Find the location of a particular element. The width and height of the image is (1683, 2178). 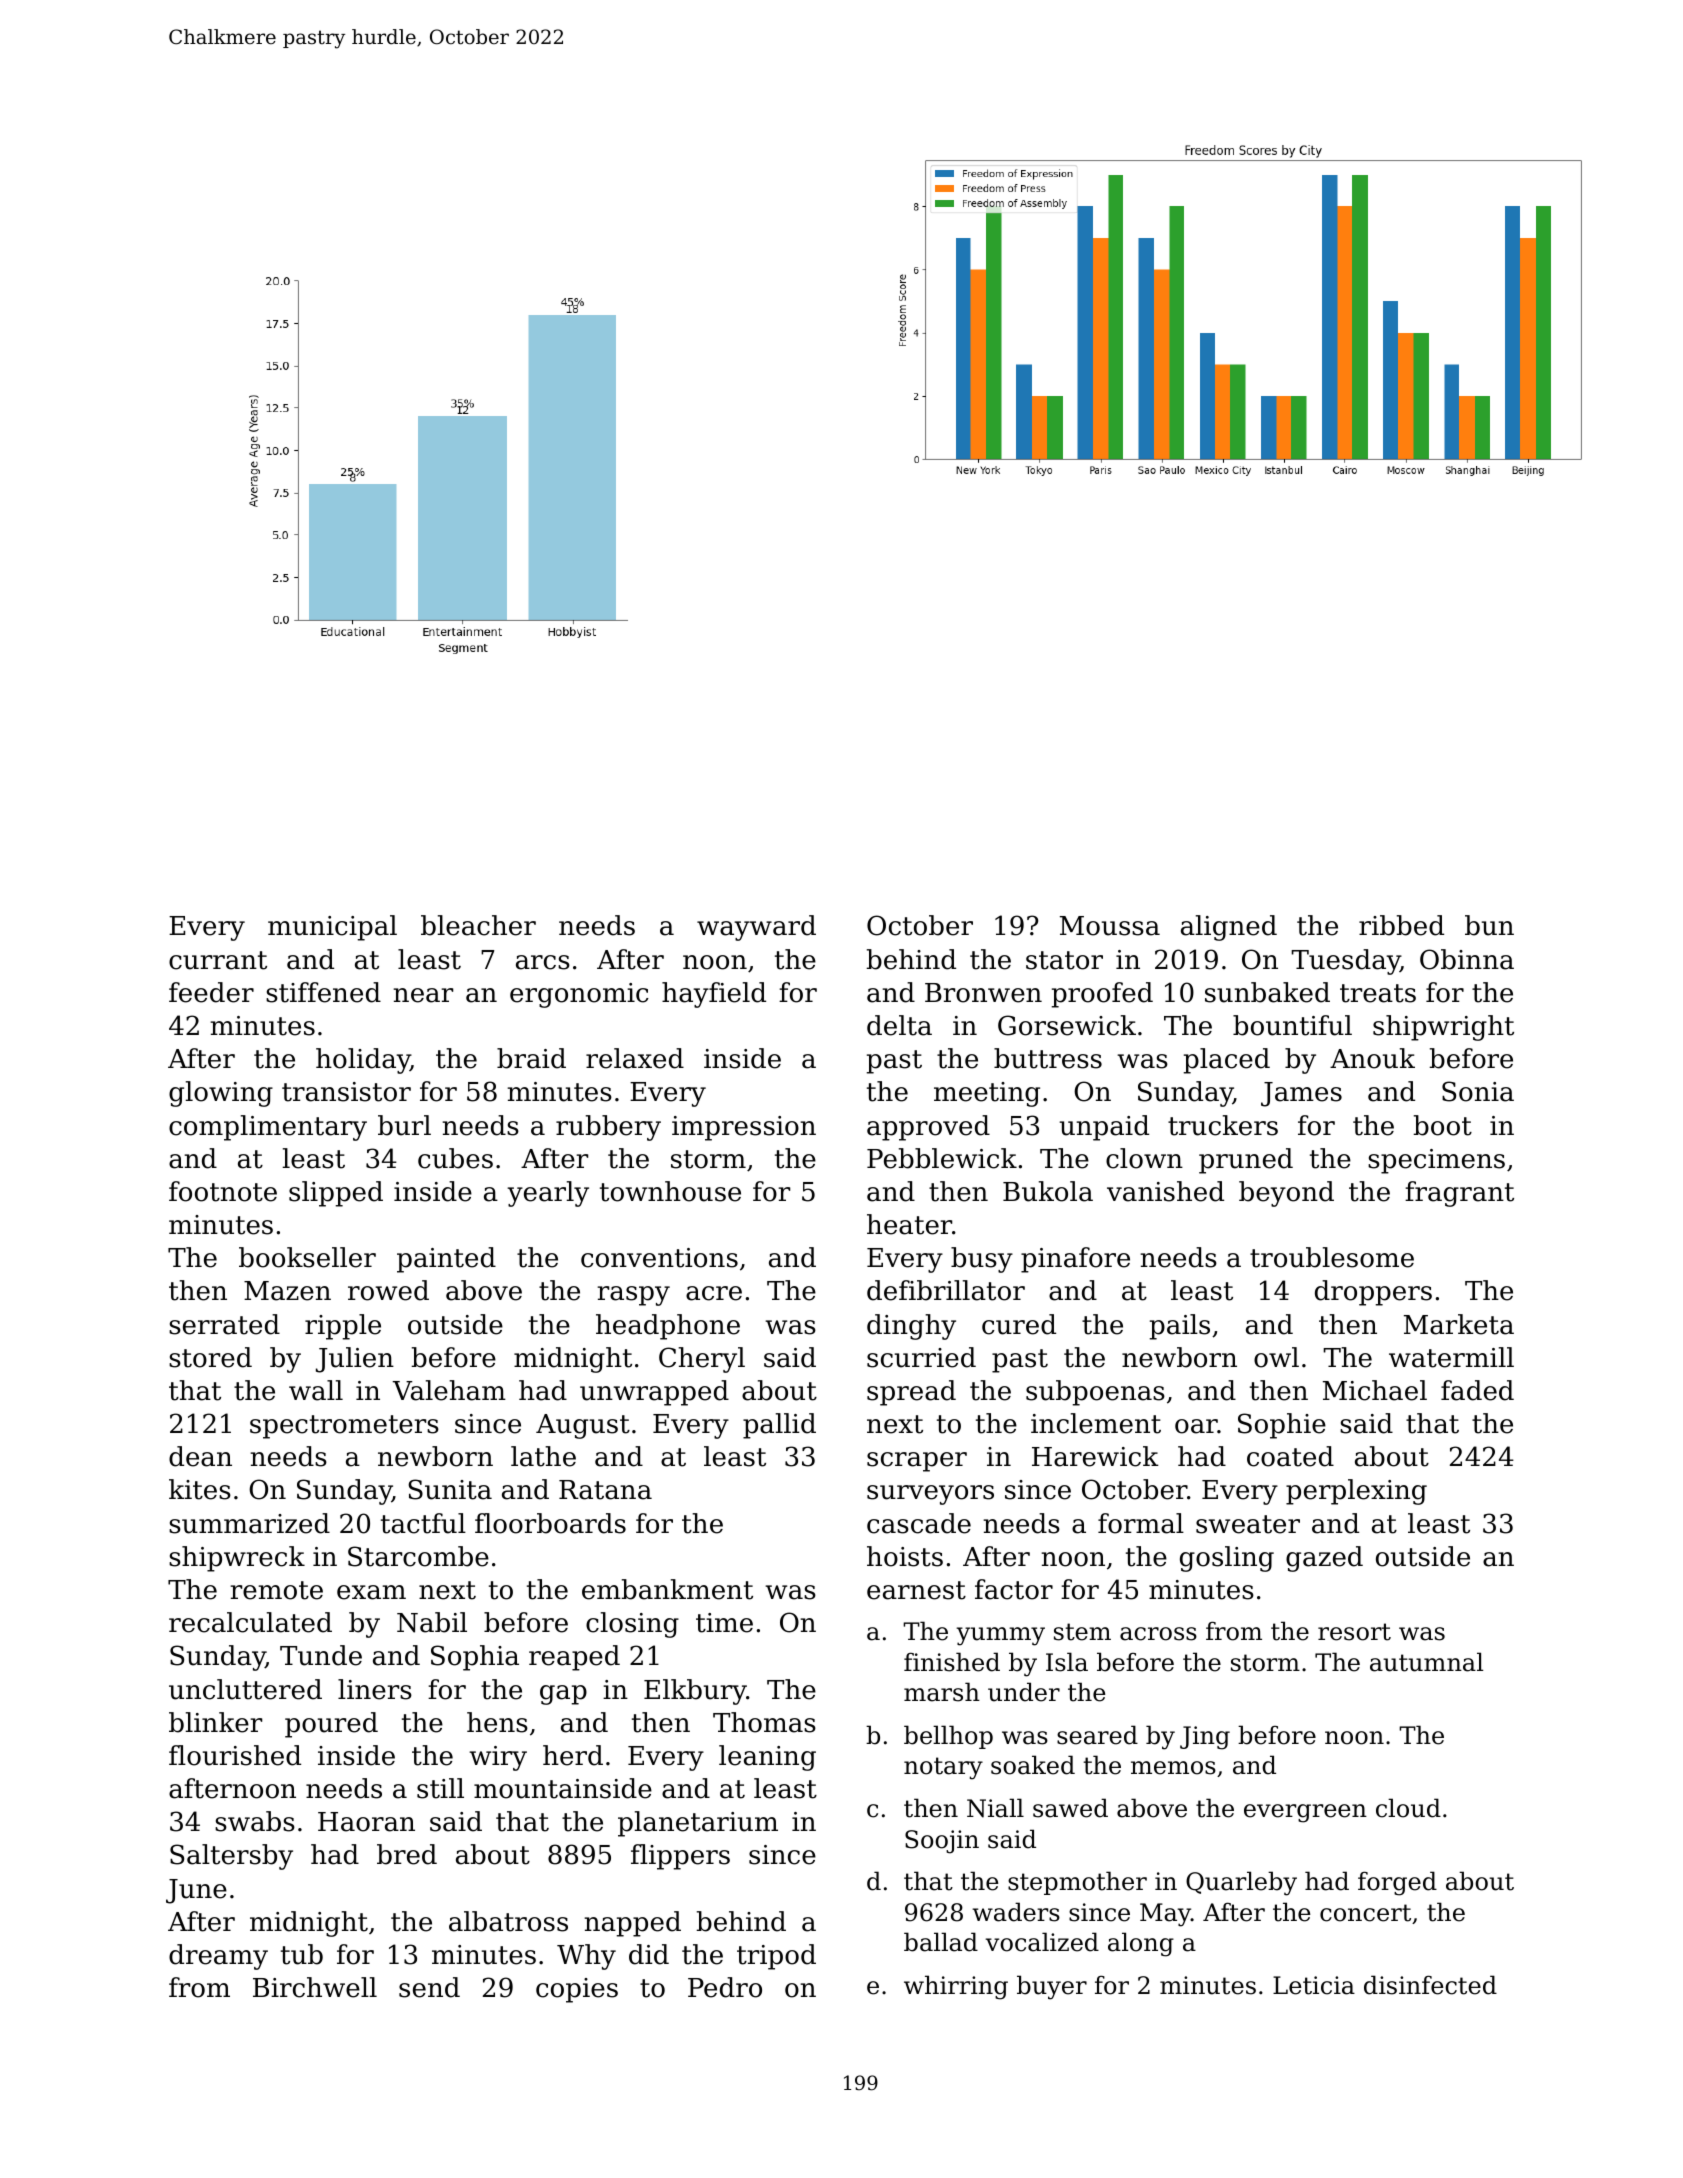

delta is located at coordinates (899, 1025).
